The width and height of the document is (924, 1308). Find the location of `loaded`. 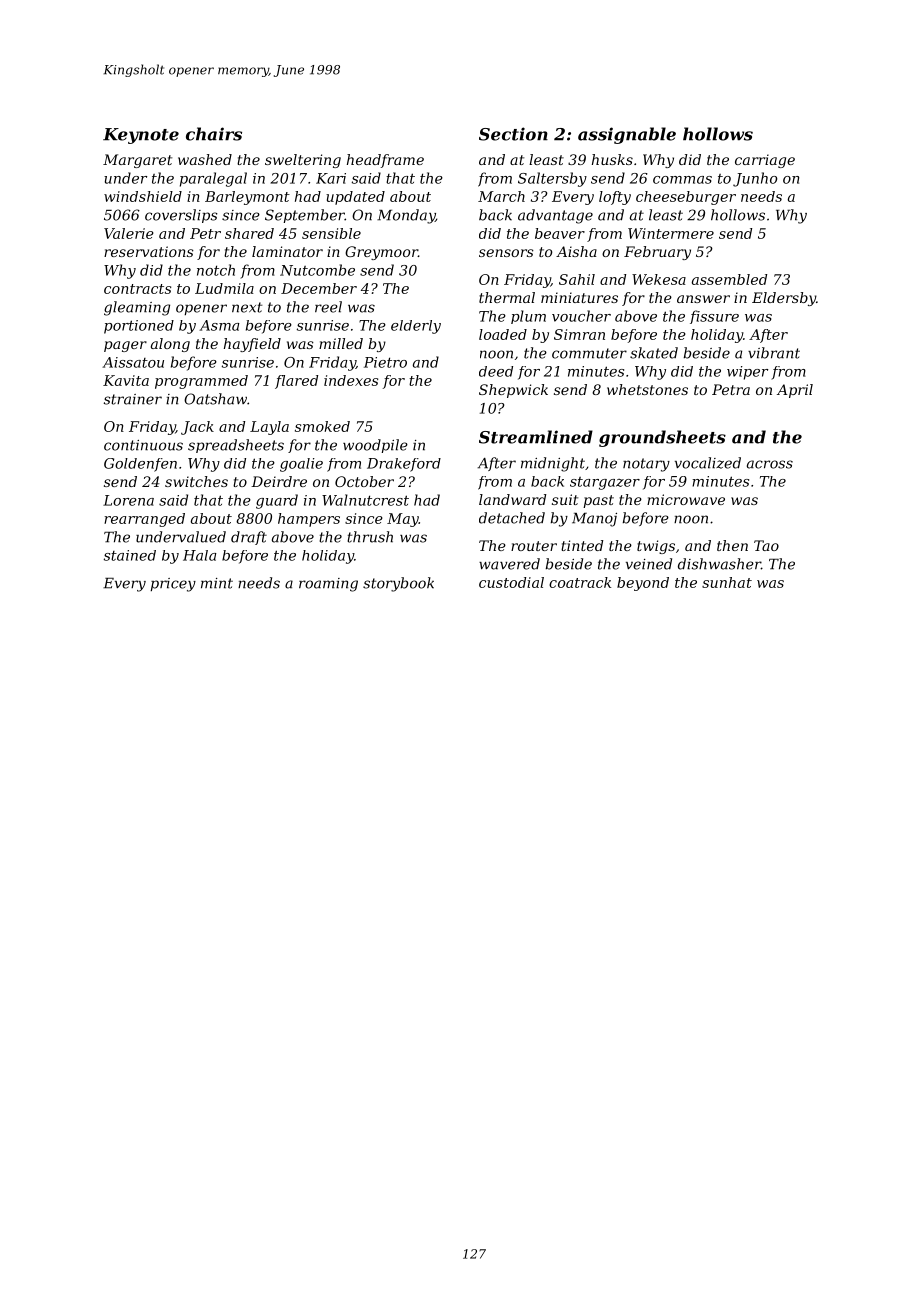

loaded is located at coordinates (503, 334).
